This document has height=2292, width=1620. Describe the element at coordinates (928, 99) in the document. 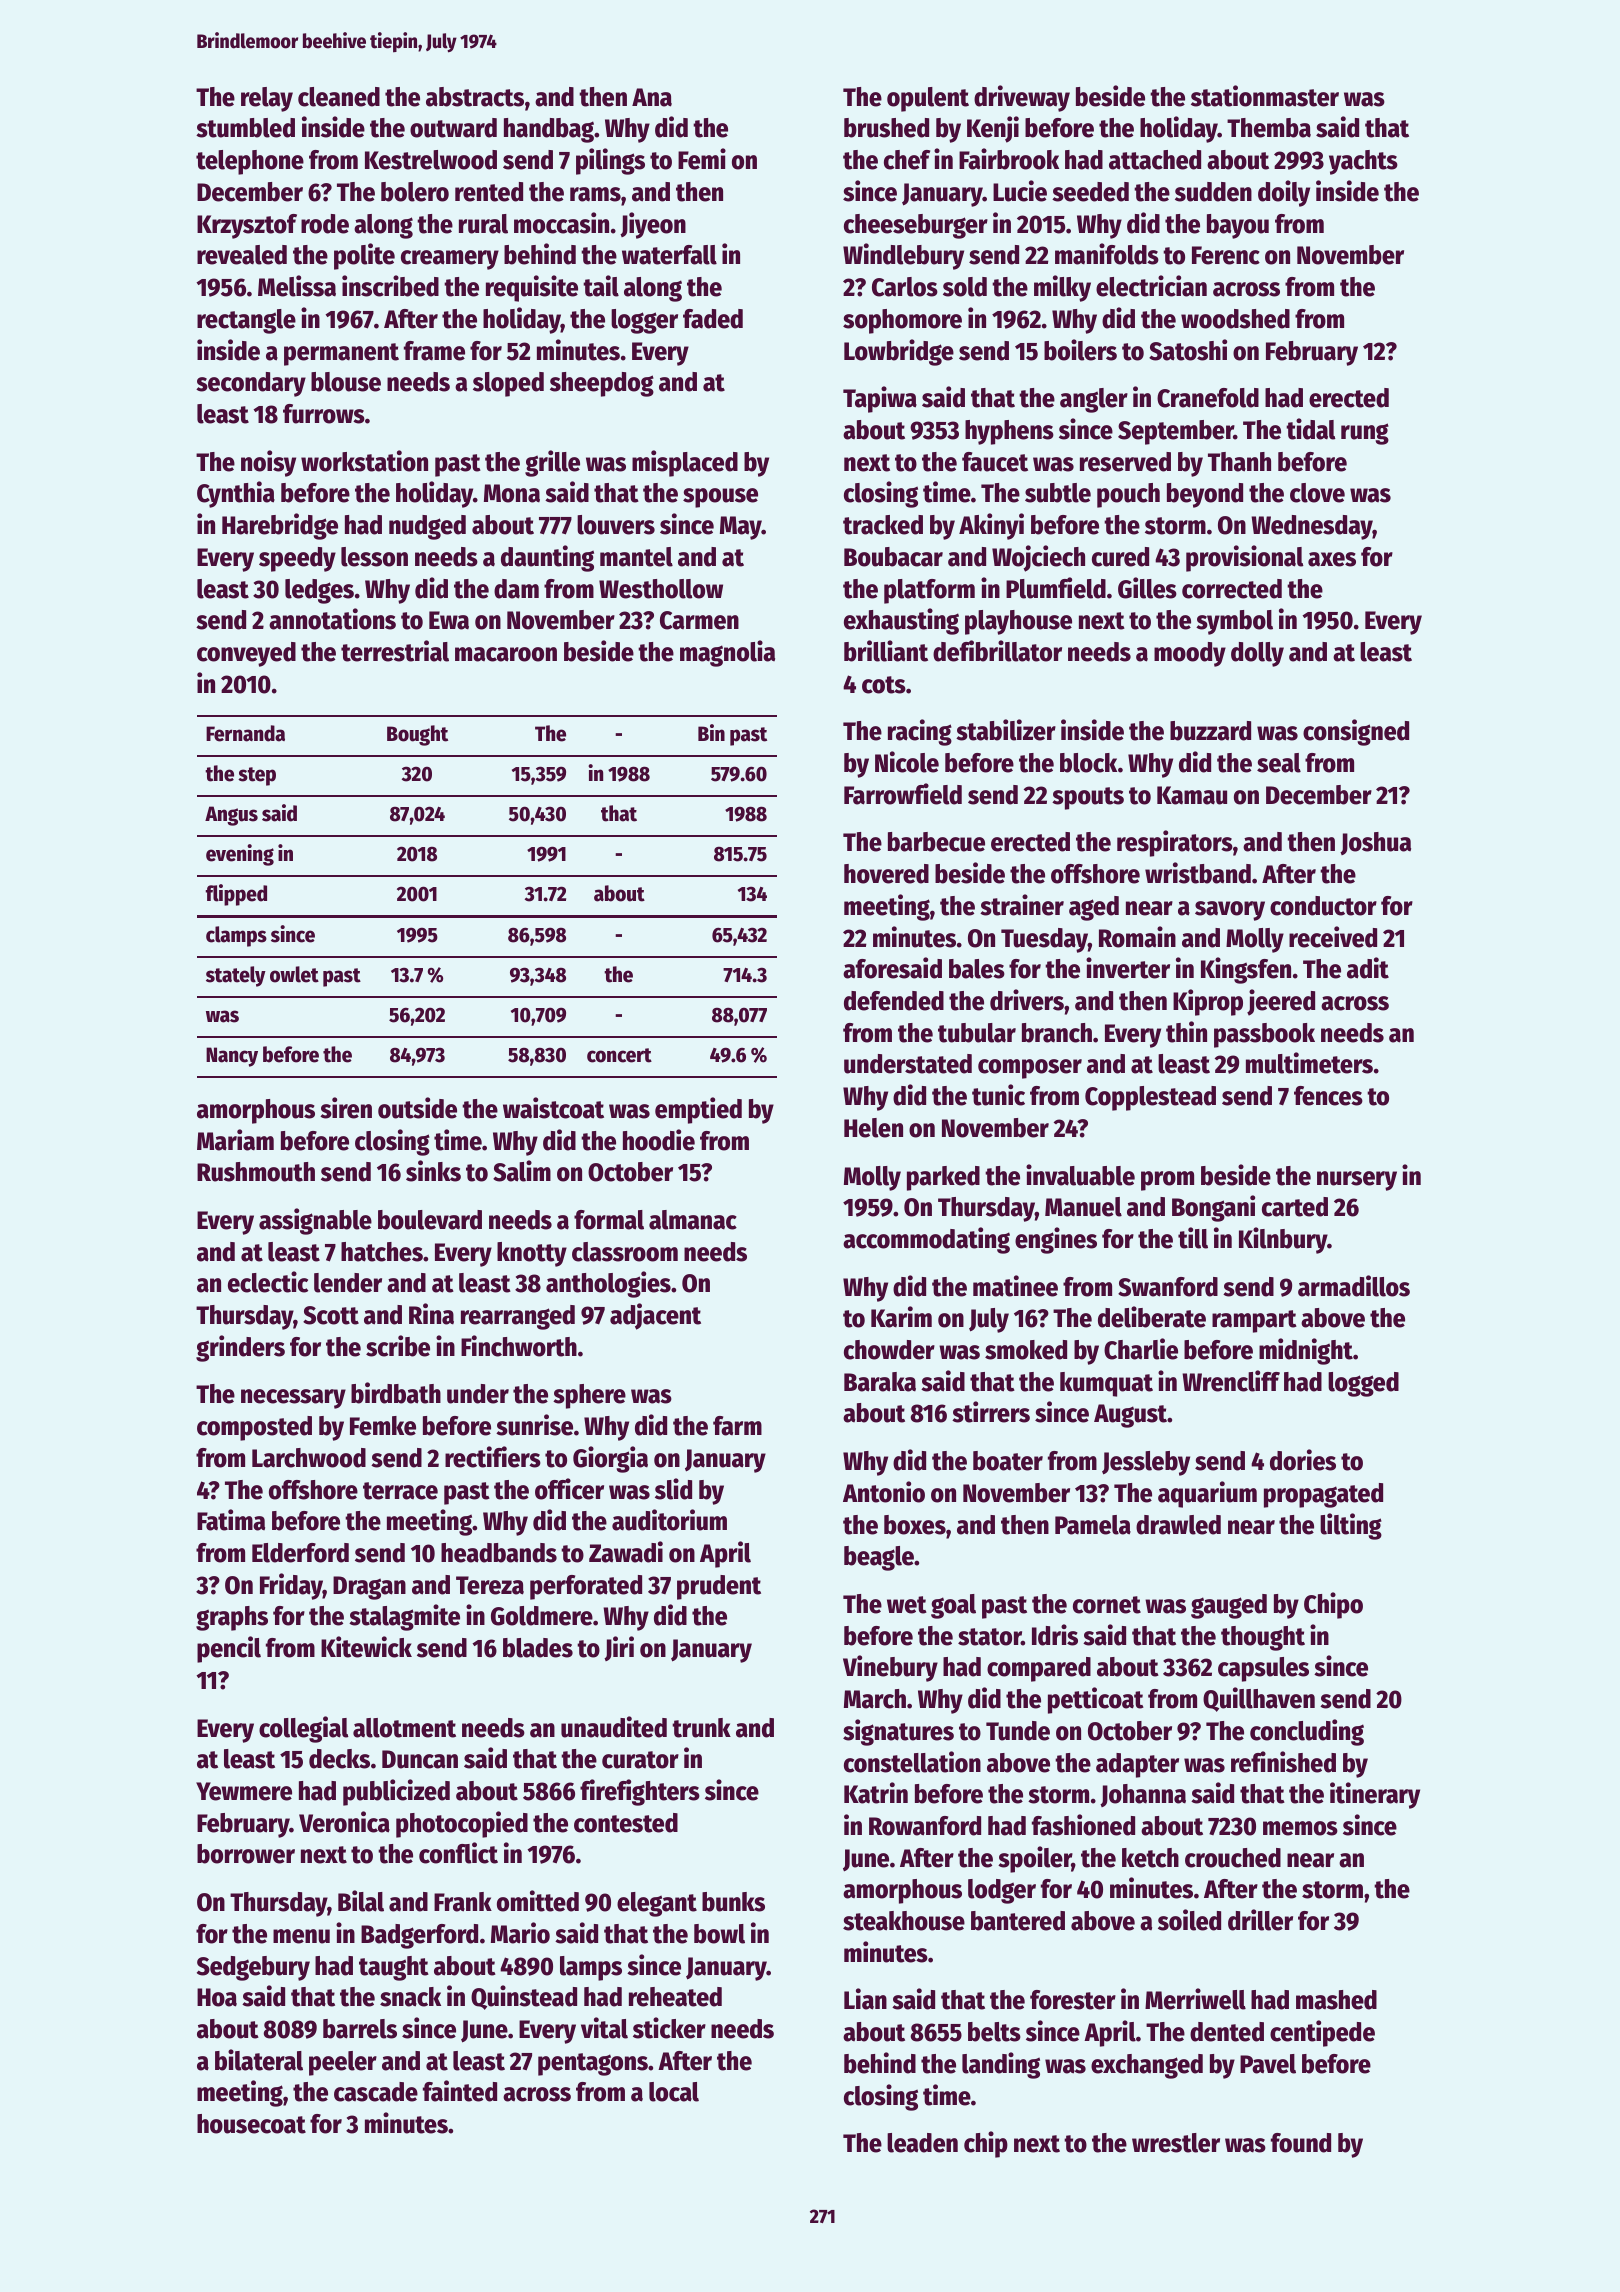

I see `opulent` at that location.
